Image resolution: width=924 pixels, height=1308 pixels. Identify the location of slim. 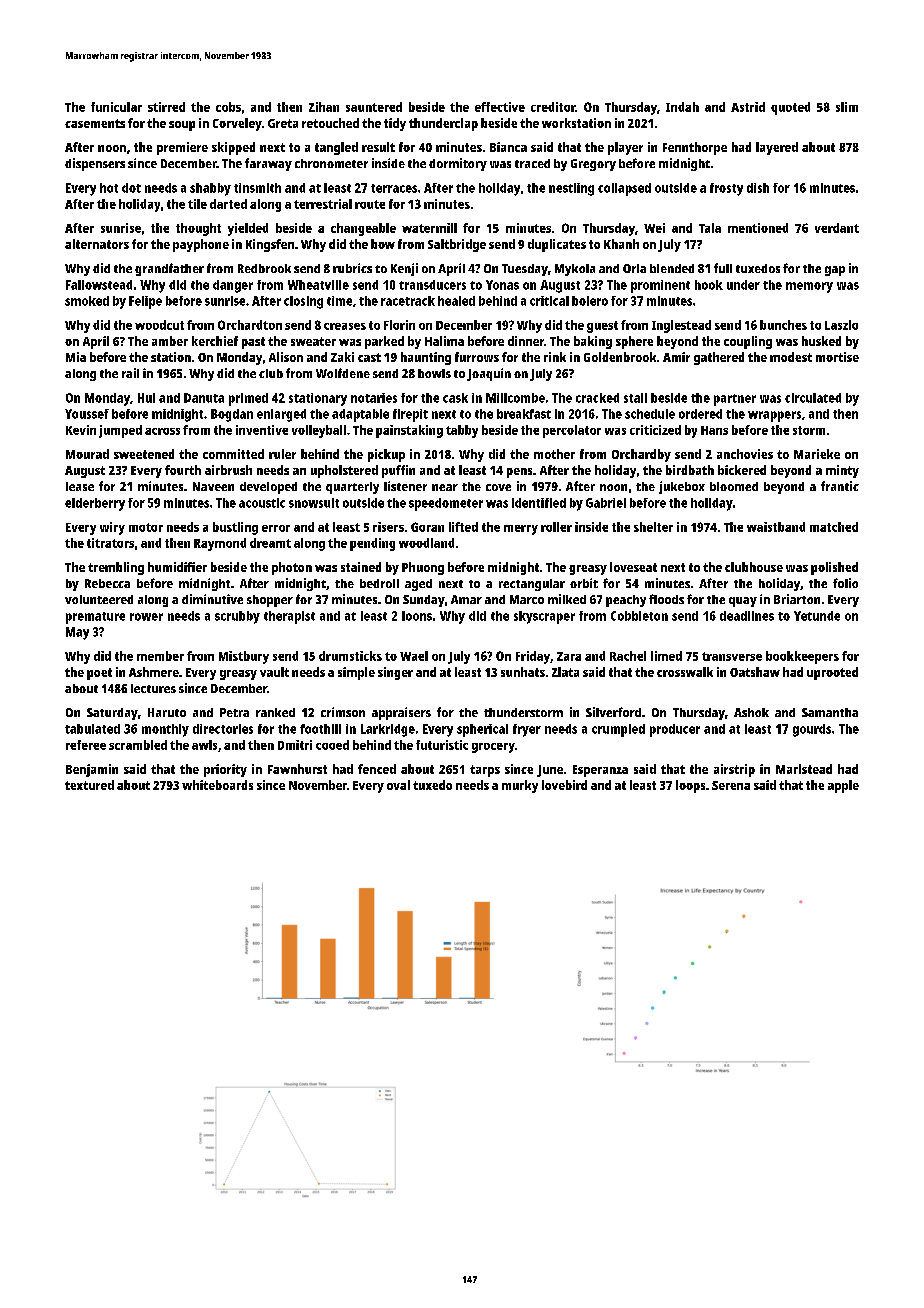
(847, 107).
